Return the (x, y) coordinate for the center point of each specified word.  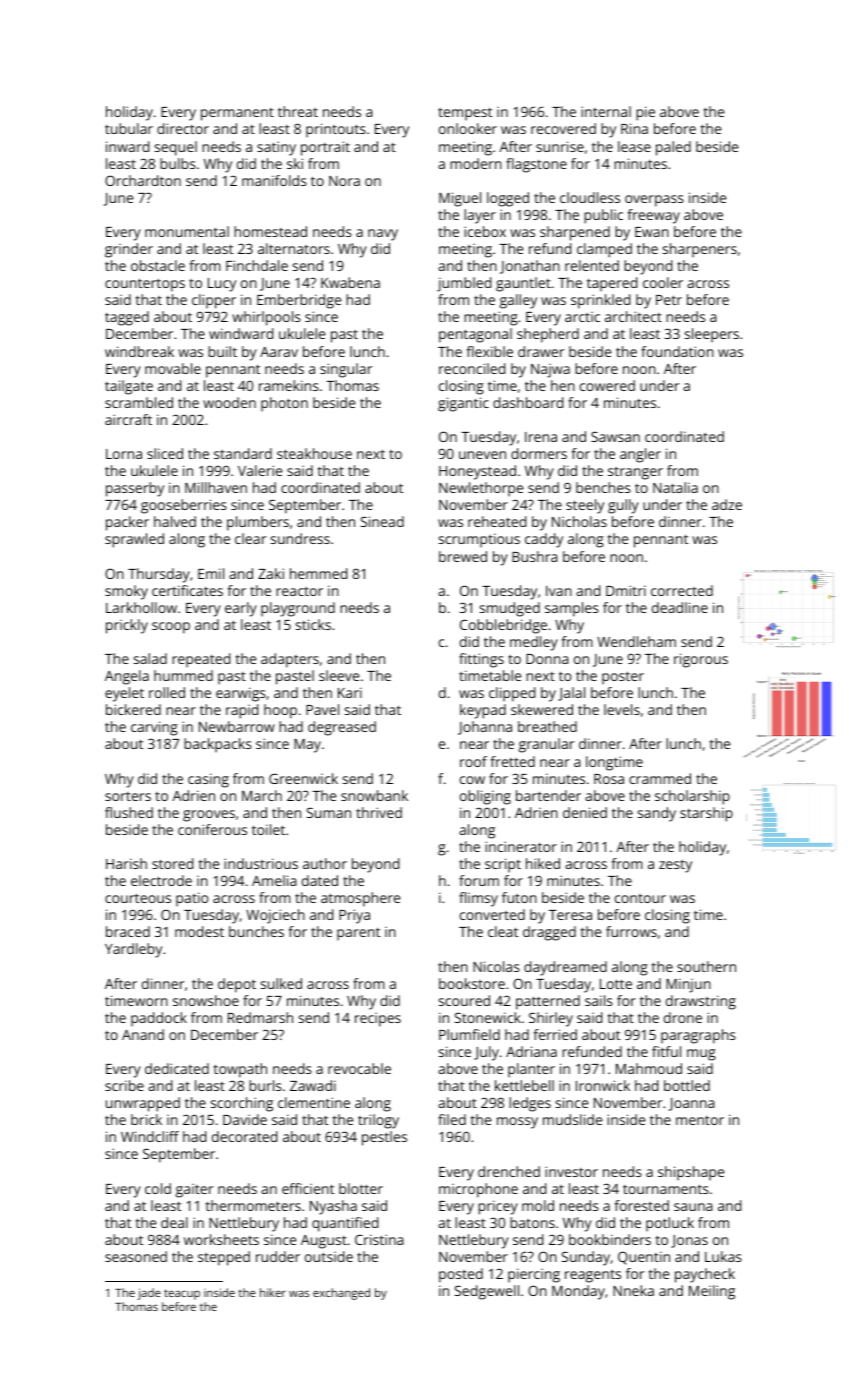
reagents (593, 1276)
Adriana (531, 1051)
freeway (654, 216)
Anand (143, 1034)
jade (149, 1294)
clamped (604, 250)
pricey (498, 1207)
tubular (129, 128)
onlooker (468, 128)
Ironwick (603, 1085)
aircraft (128, 419)
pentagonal (475, 335)
